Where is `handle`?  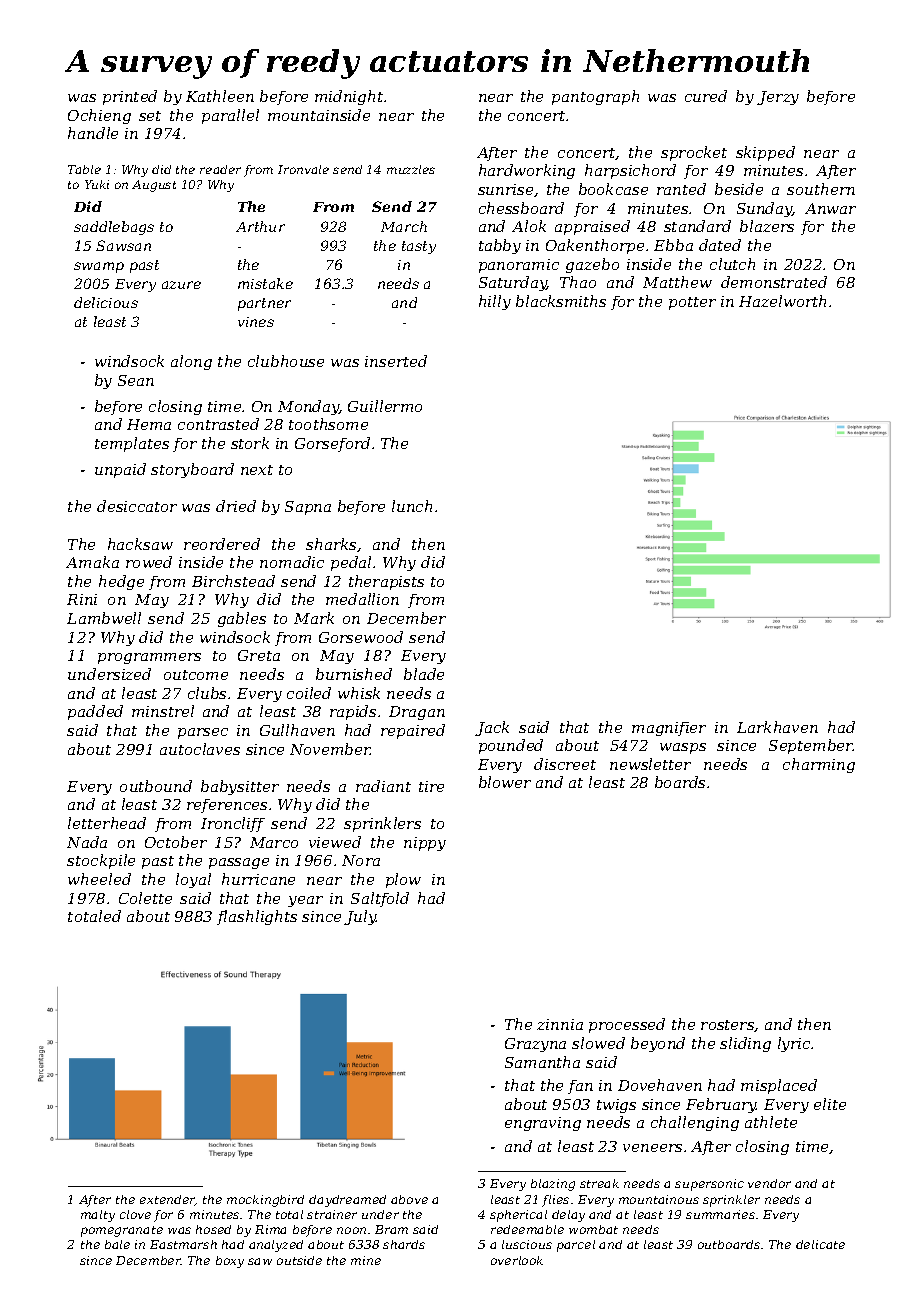
handle is located at coordinates (93, 133).
